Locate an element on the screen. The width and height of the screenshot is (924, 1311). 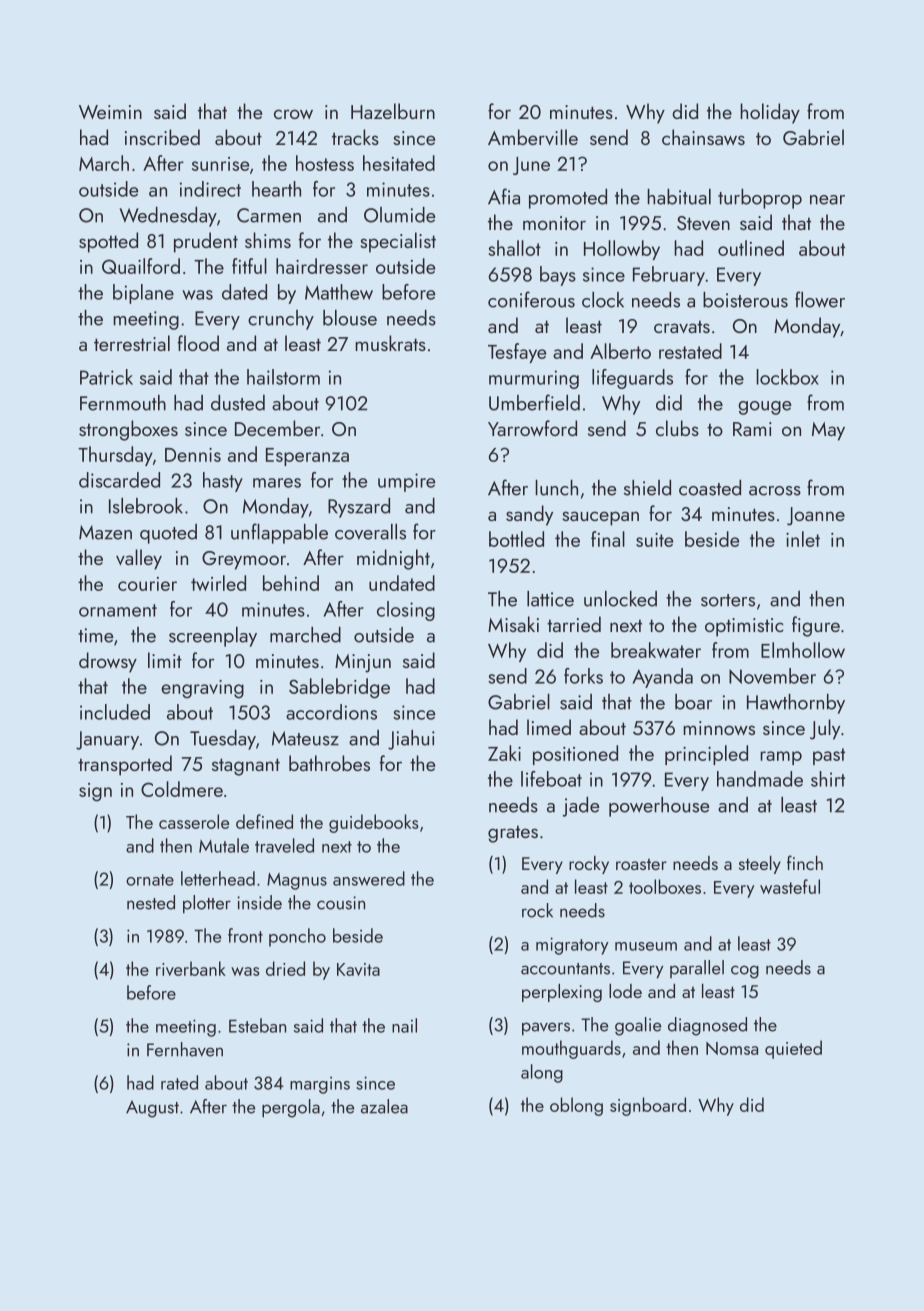
clubs is located at coordinates (677, 428).
